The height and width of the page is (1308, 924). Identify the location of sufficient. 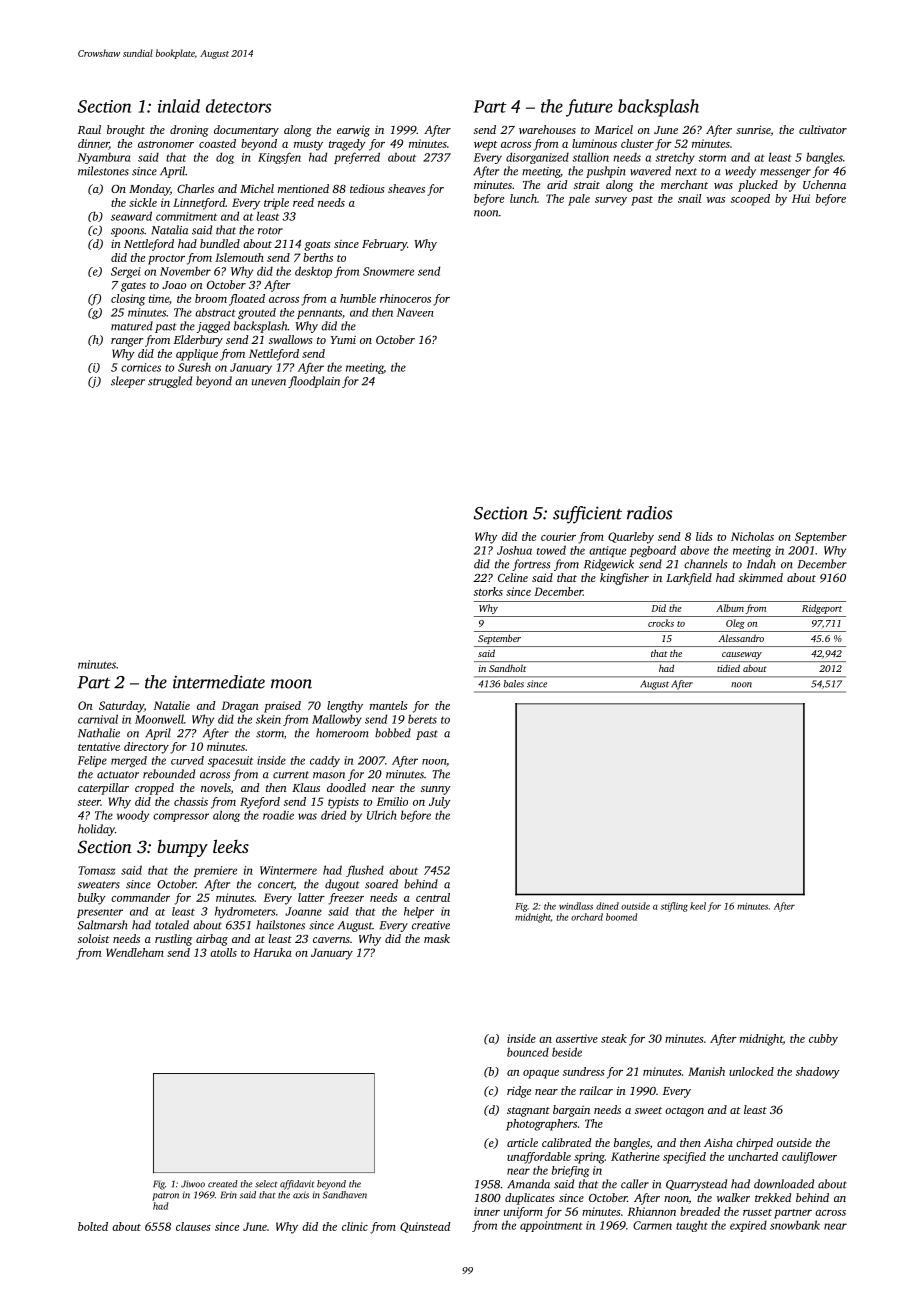
(587, 515).
